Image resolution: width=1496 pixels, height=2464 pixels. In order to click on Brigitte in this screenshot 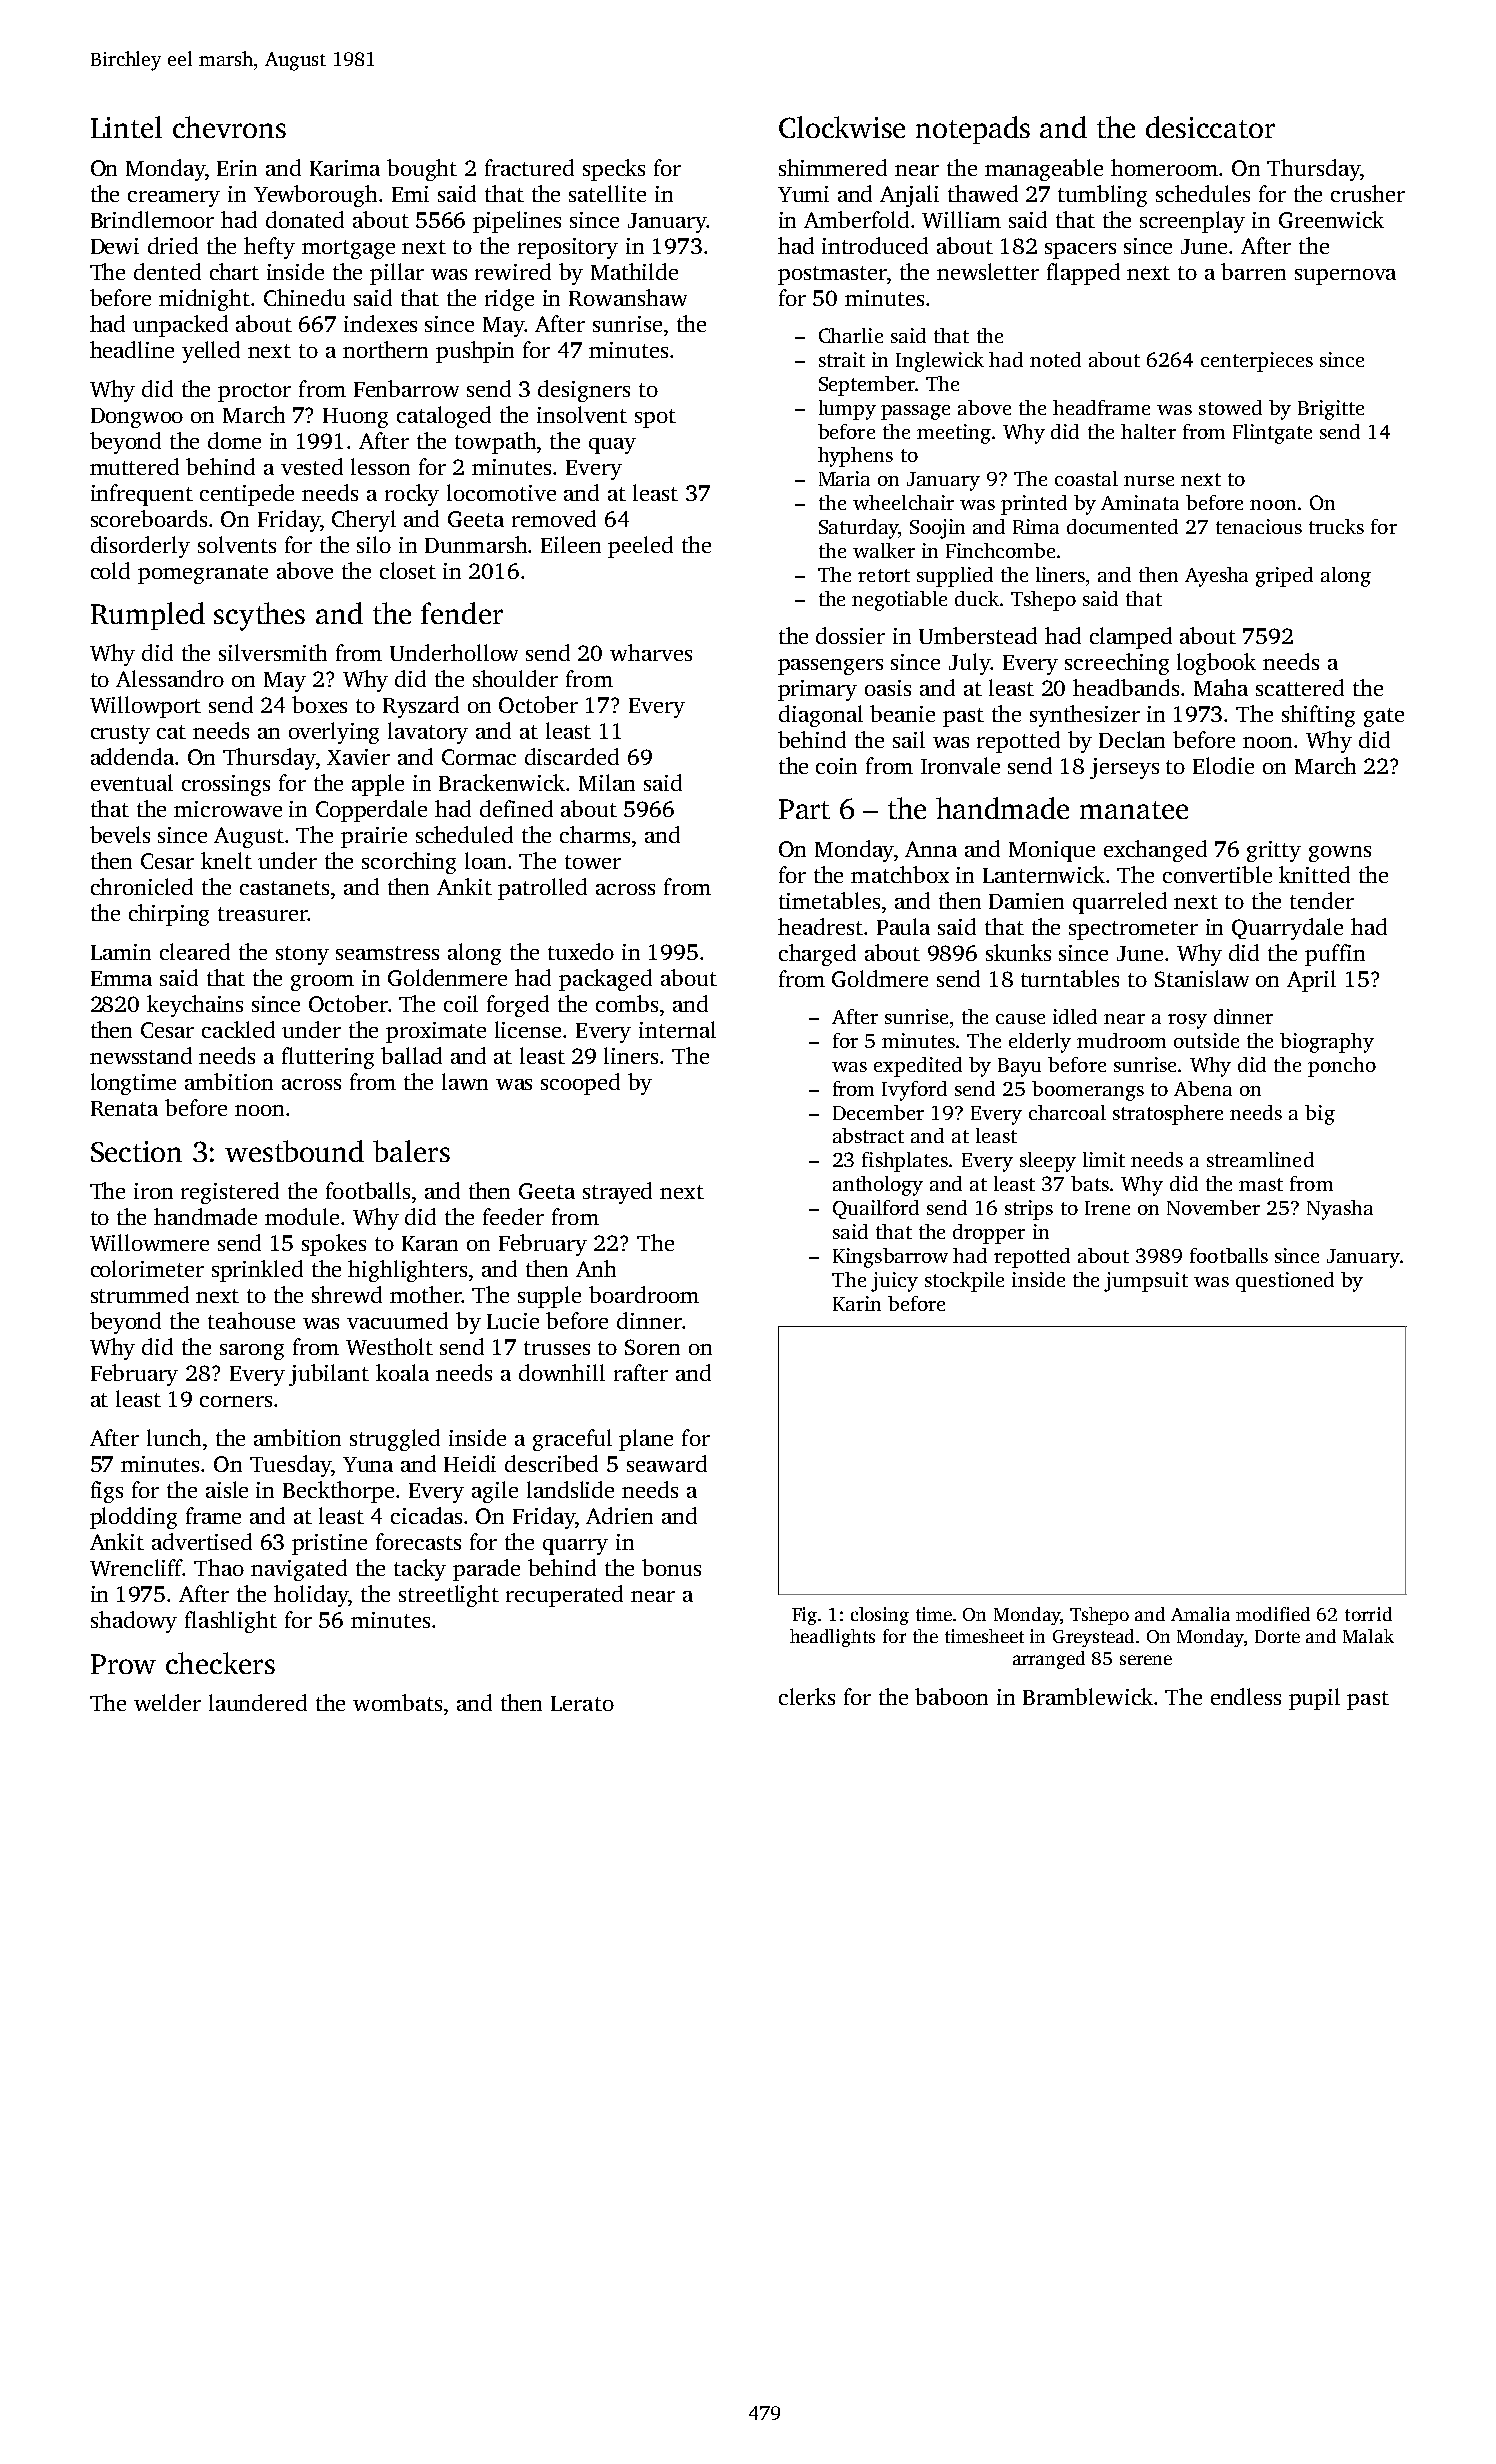, I will do `click(1331, 410)`.
